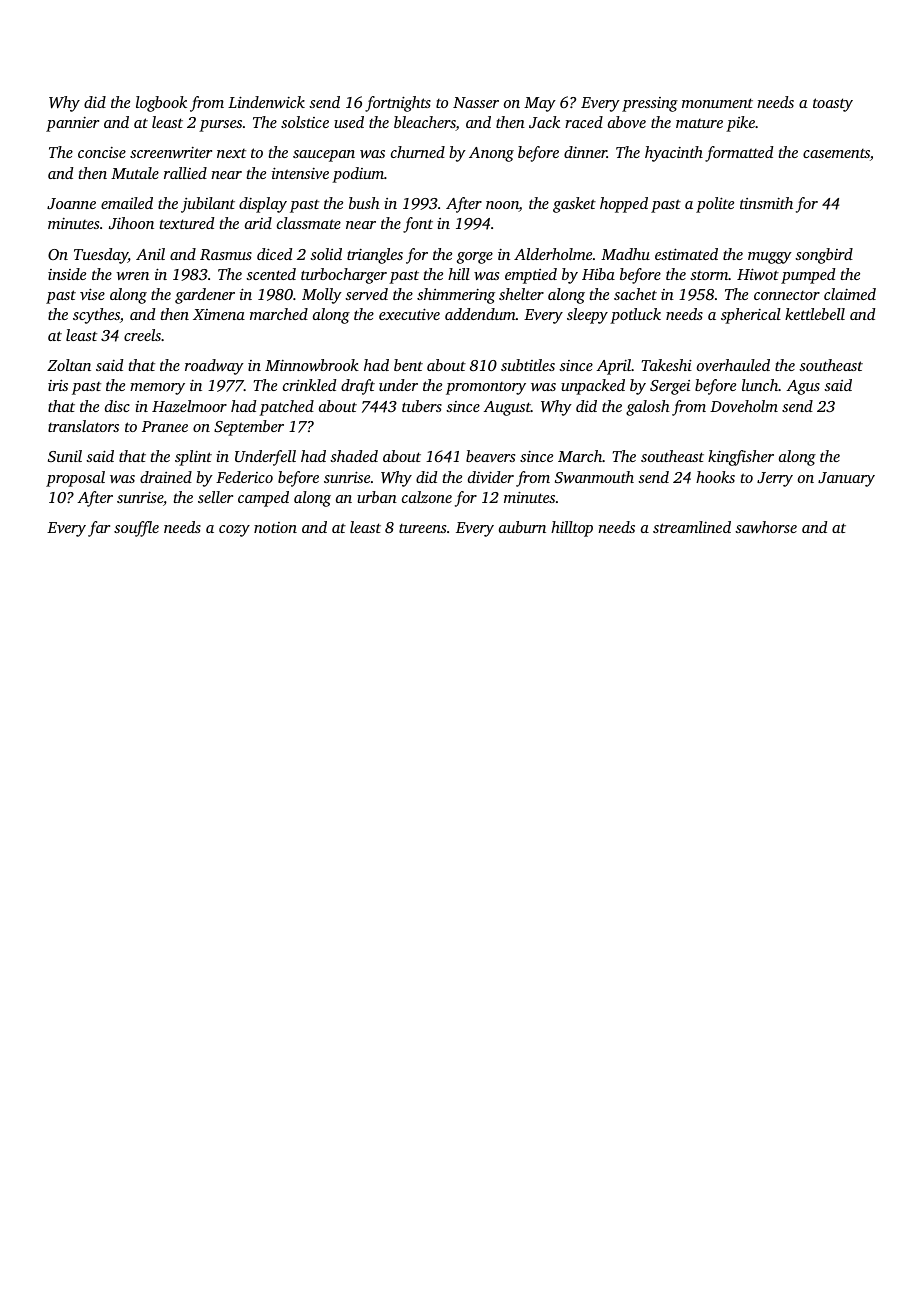 The image size is (924, 1314). Describe the element at coordinates (422, 528) in the screenshot. I see `tureens` at that location.
